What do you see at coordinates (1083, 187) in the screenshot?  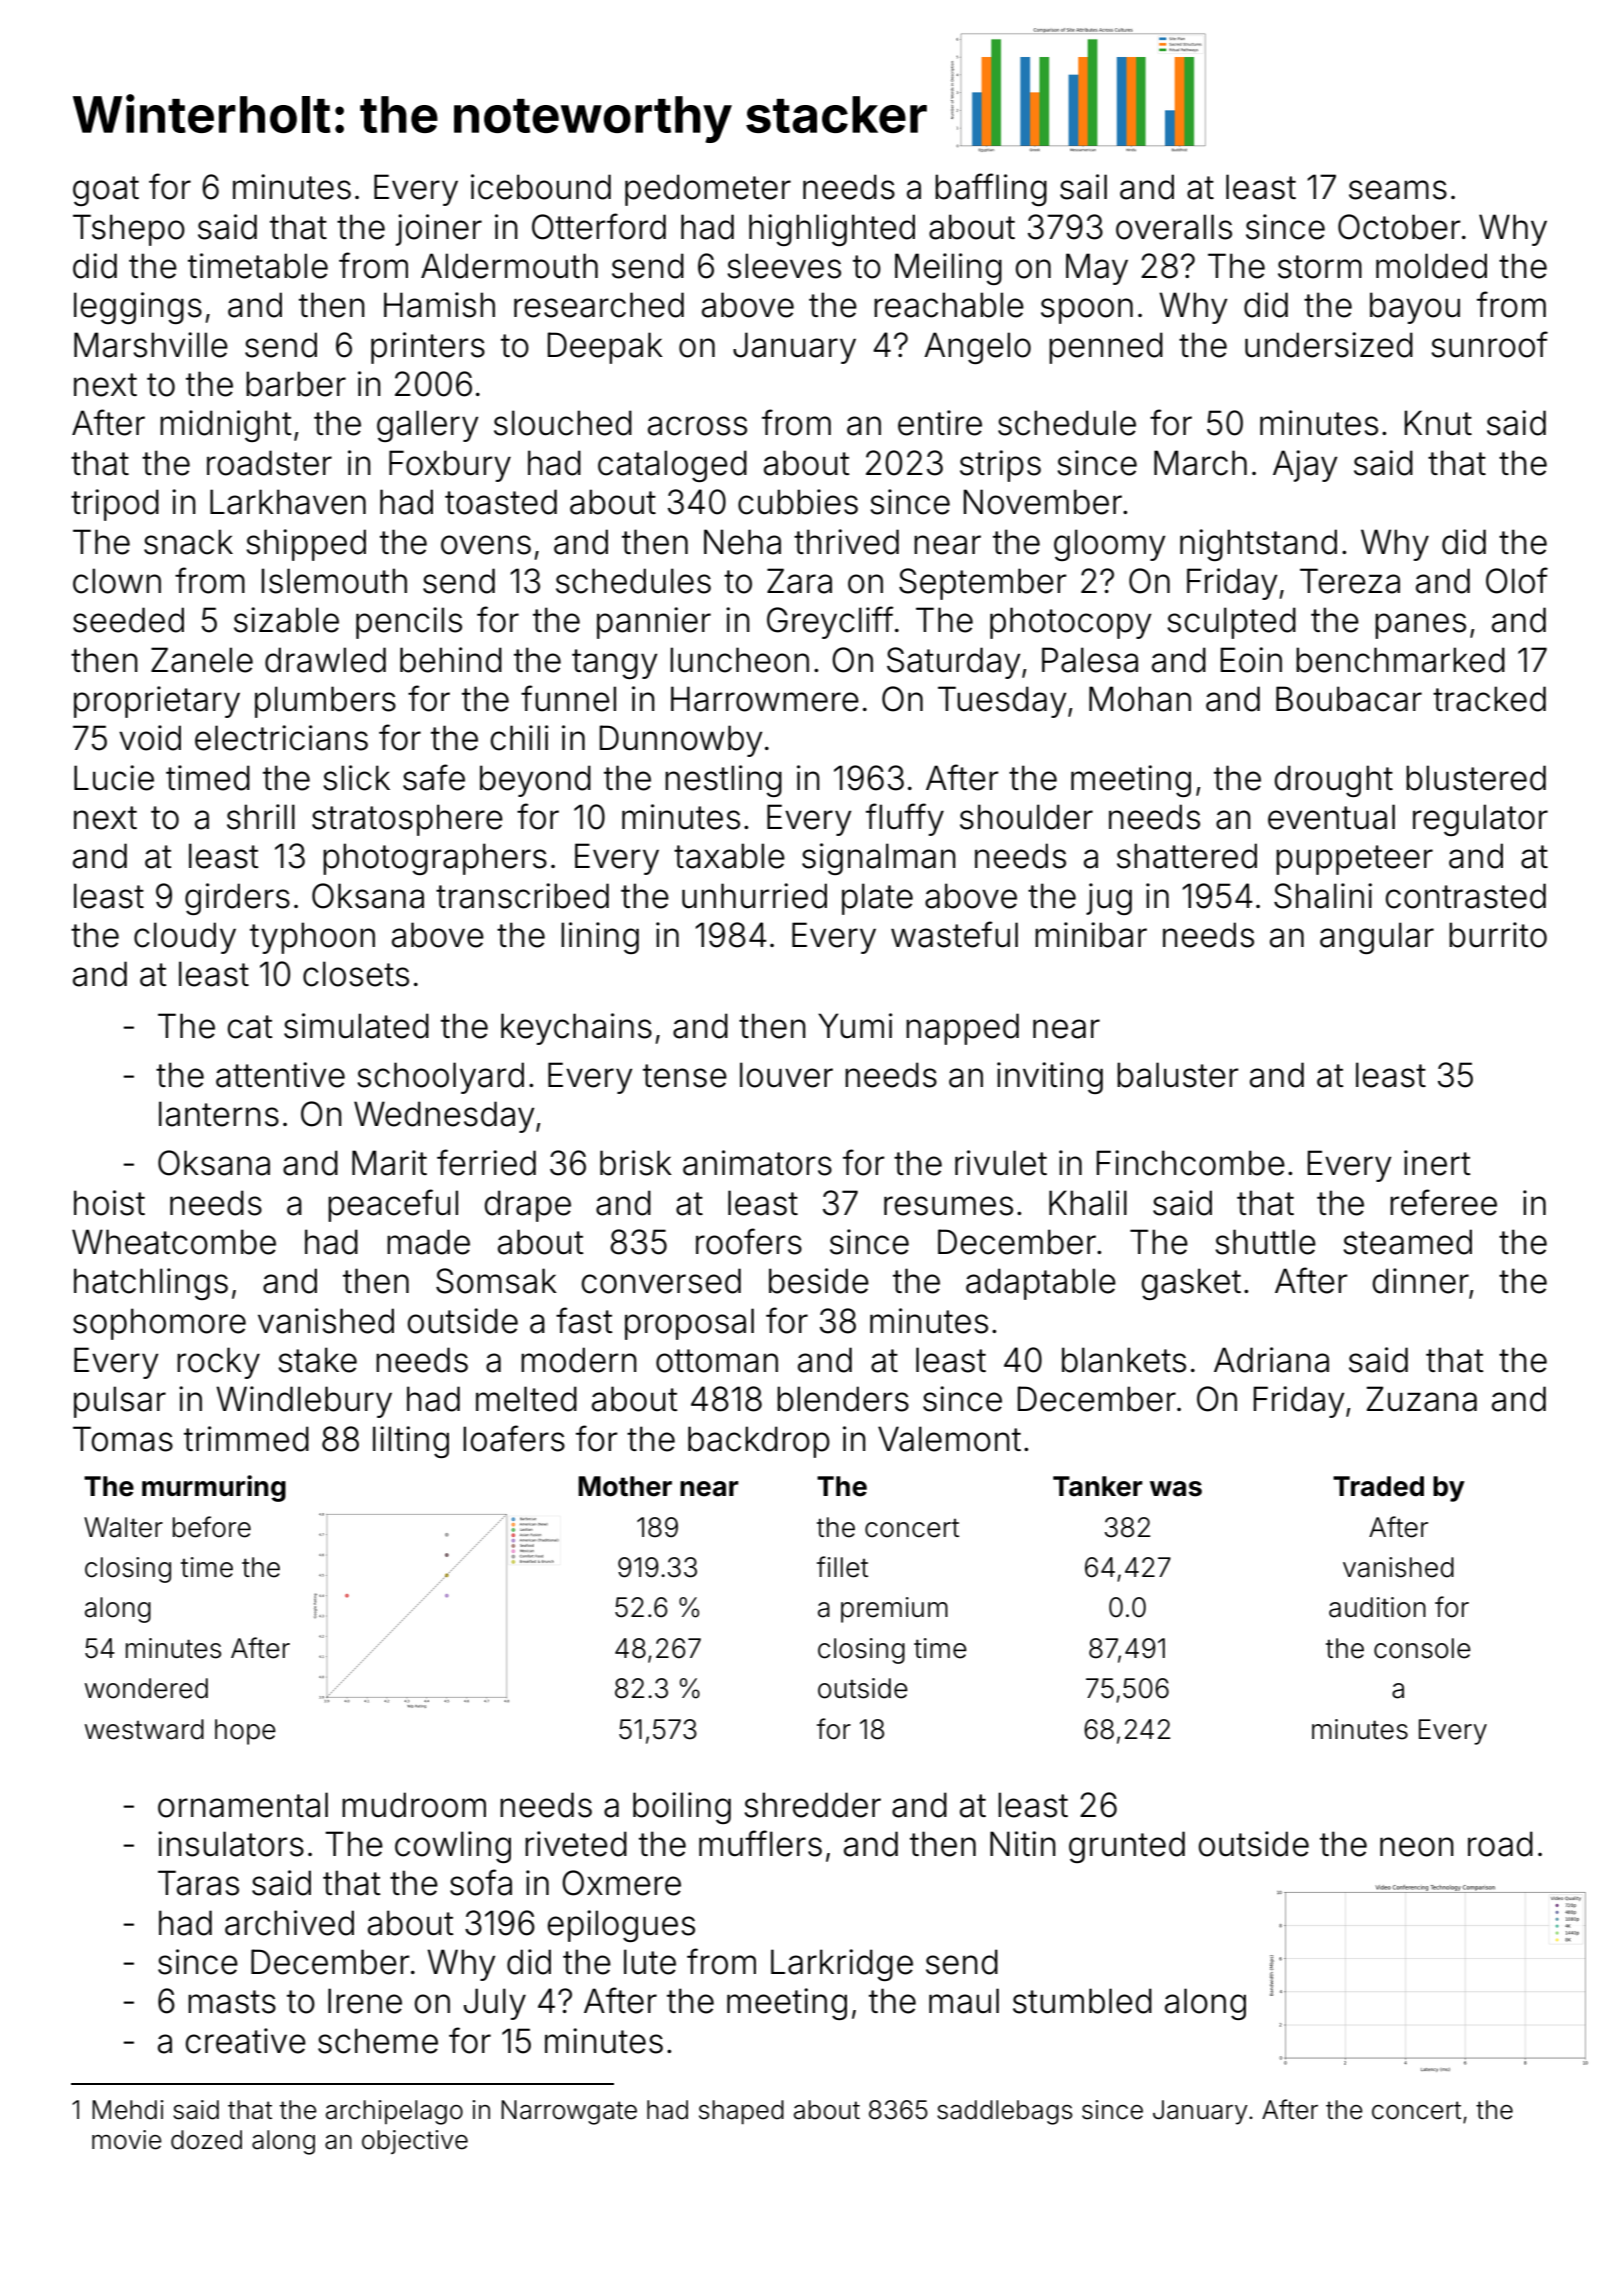 I see `sail` at bounding box center [1083, 187].
